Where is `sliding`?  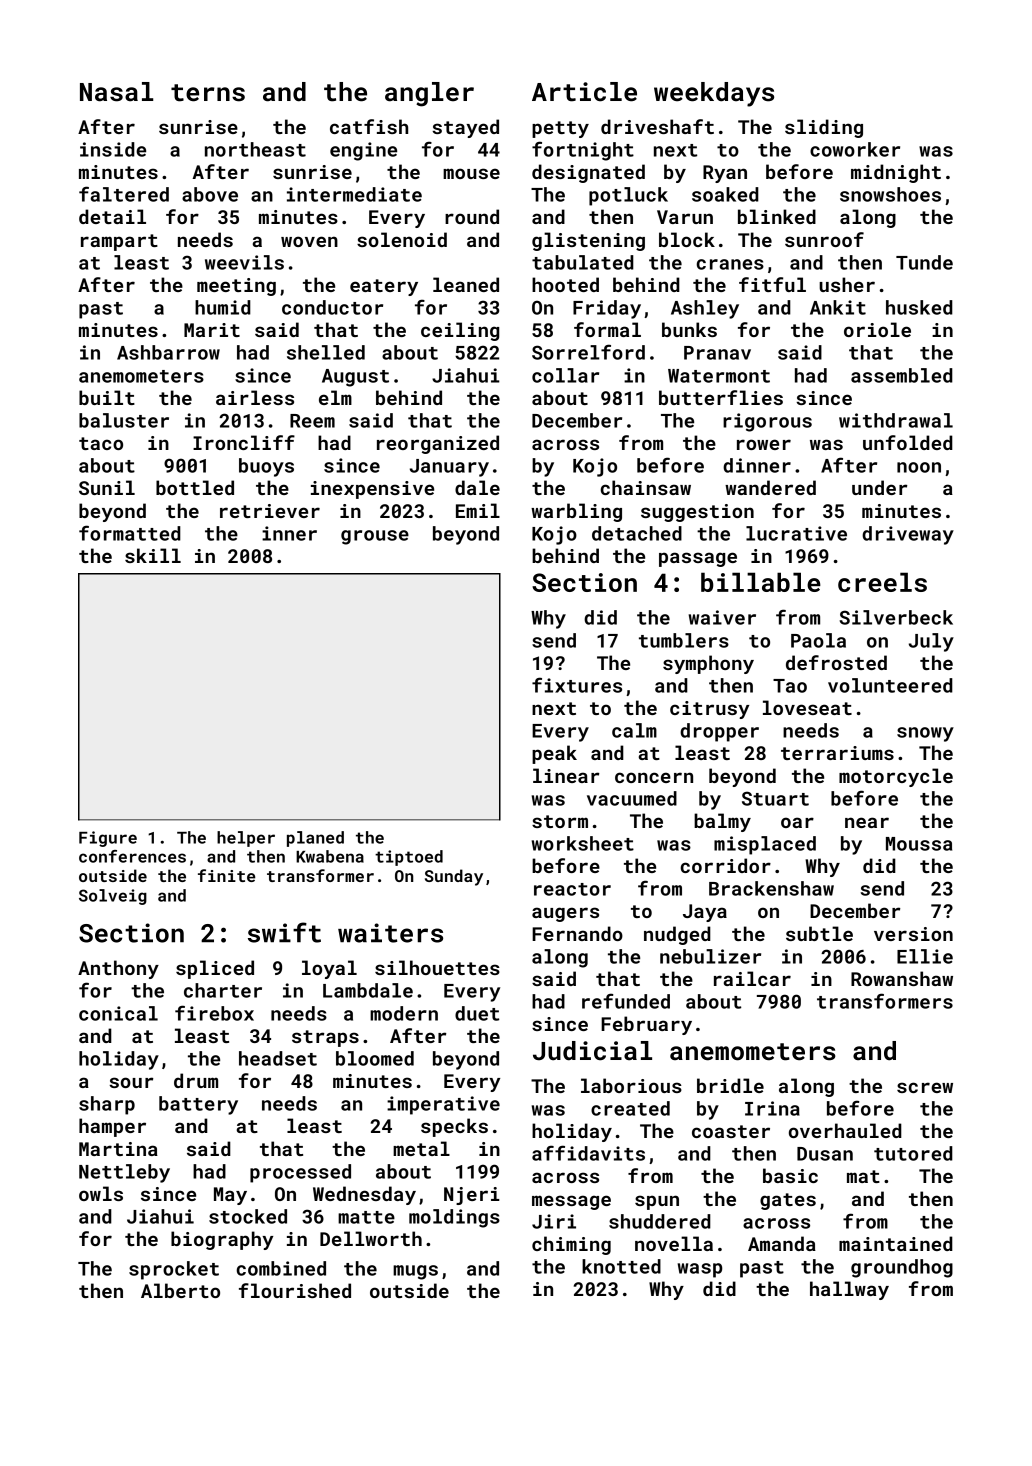 sliding is located at coordinates (824, 128).
